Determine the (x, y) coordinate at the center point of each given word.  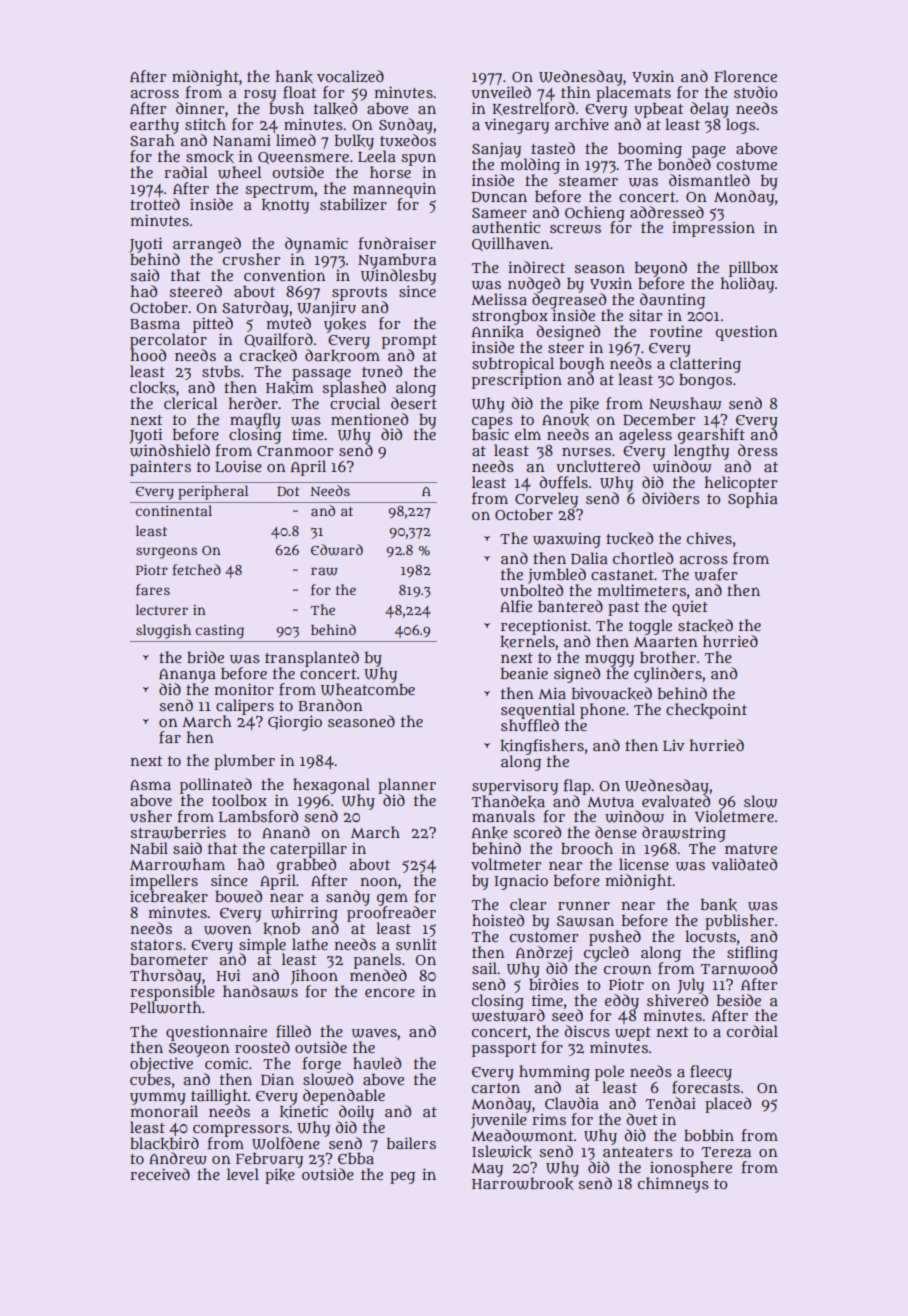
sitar (645, 315)
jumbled (557, 576)
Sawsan (585, 921)
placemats (633, 94)
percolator (168, 341)
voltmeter (506, 864)
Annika (498, 332)
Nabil (149, 848)
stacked (705, 625)
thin (576, 92)
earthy (154, 126)
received (160, 1174)
